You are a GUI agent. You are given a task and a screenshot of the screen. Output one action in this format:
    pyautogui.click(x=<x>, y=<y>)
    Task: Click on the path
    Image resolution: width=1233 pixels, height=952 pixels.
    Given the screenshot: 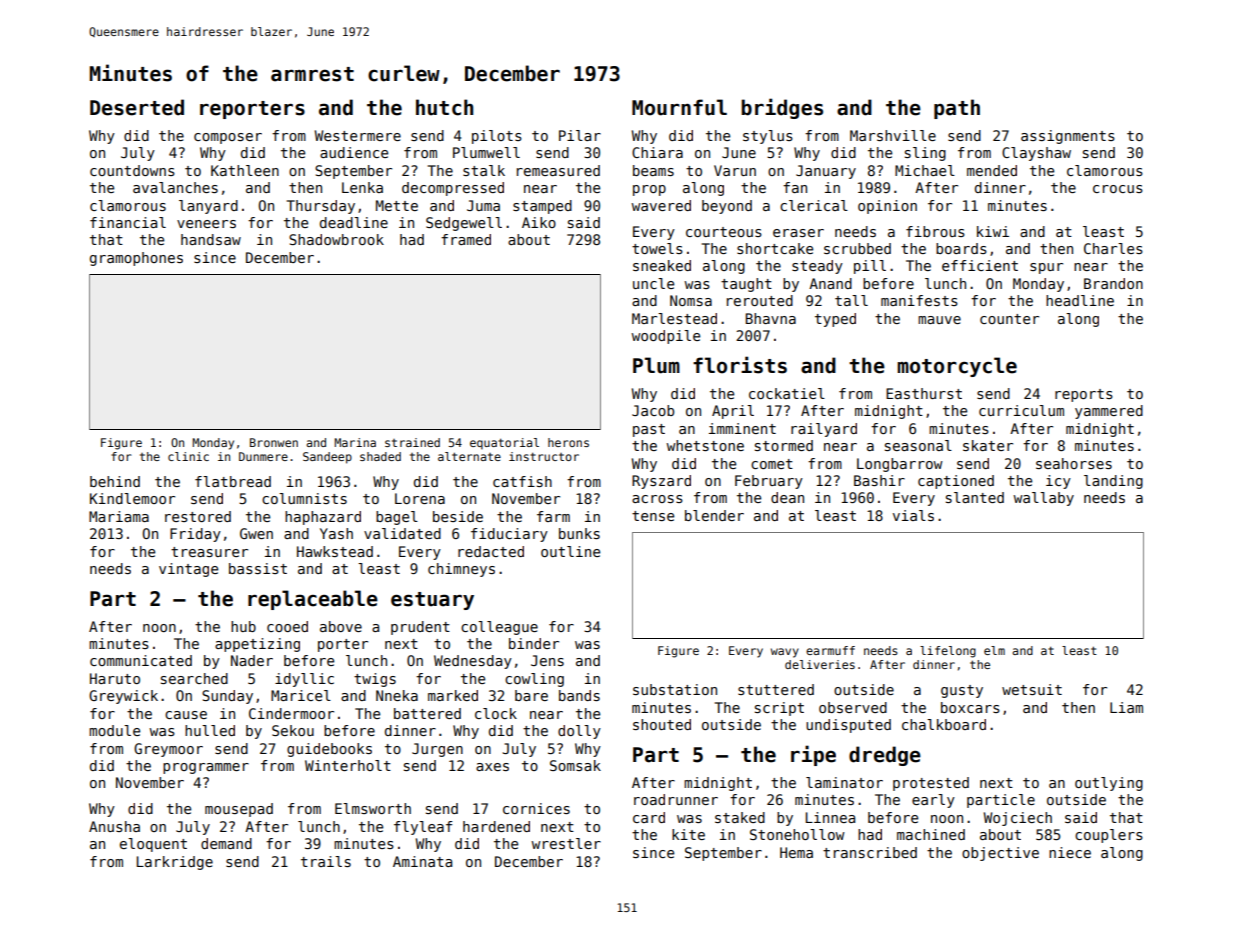 What is the action you would take?
    pyautogui.click(x=957, y=109)
